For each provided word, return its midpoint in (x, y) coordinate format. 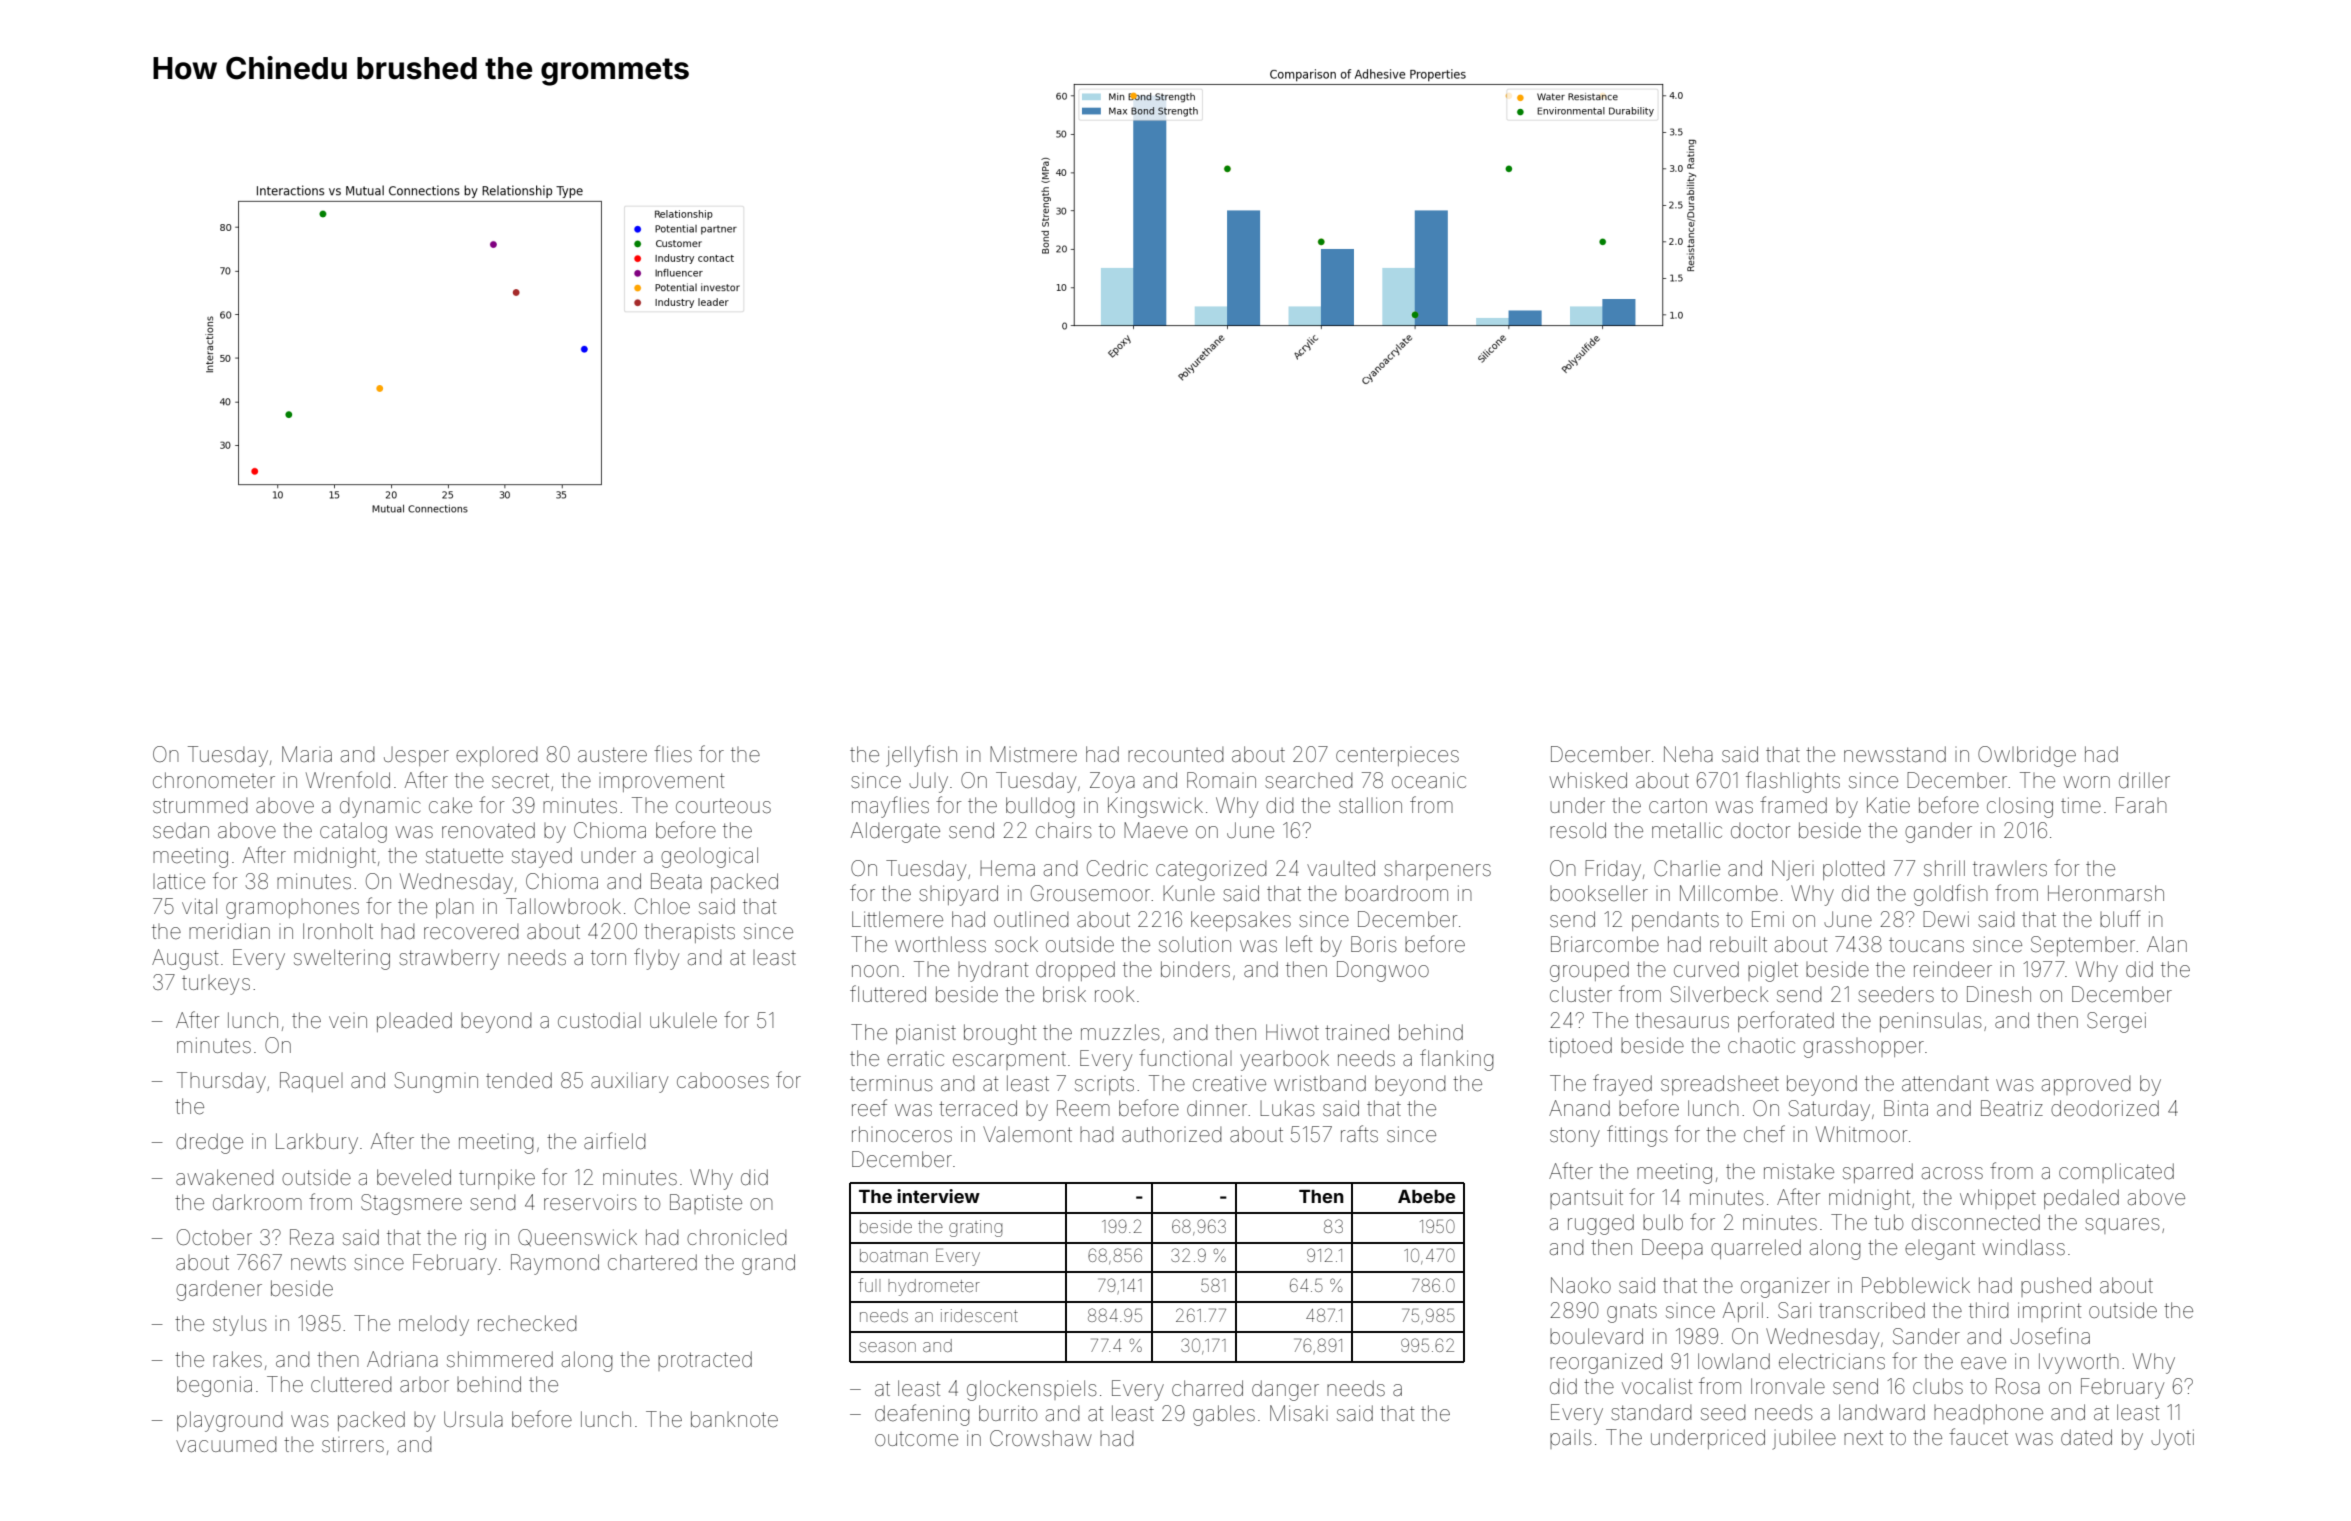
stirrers (353, 1445)
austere (612, 755)
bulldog (1040, 807)
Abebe (1426, 1196)
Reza (312, 1237)
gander (1938, 832)
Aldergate (895, 832)
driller (2144, 780)
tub (1888, 1222)
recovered (471, 932)
